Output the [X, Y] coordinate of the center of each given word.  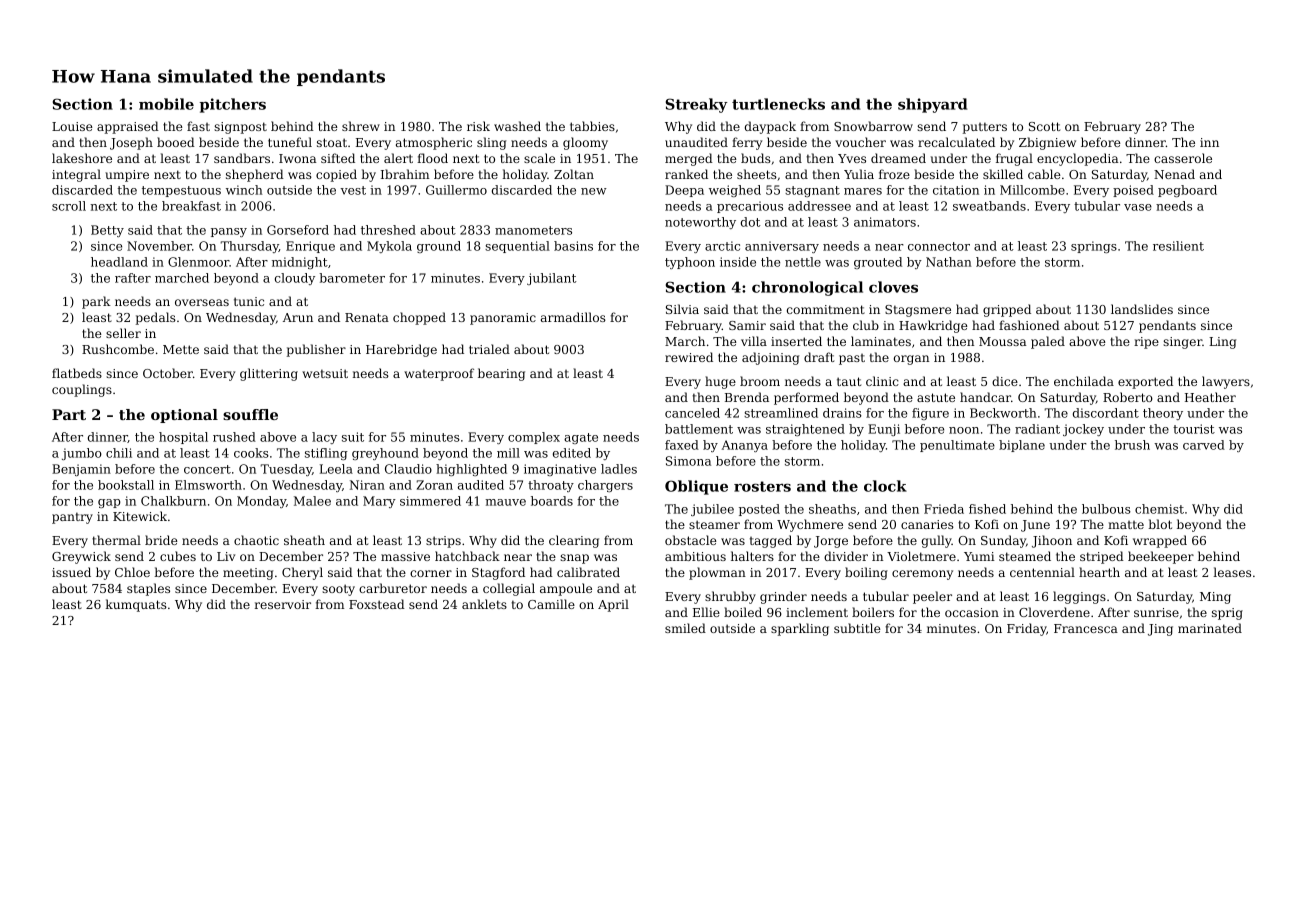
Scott [1044, 126]
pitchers [233, 105]
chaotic [256, 540]
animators [885, 222]
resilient [1178, 246]
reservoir [283, 604]
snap [574, 559]
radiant [1037, 429]
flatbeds [77, 373]
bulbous [1106, 509]
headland [119, 262]
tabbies [592, 126]
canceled [692, 413]
